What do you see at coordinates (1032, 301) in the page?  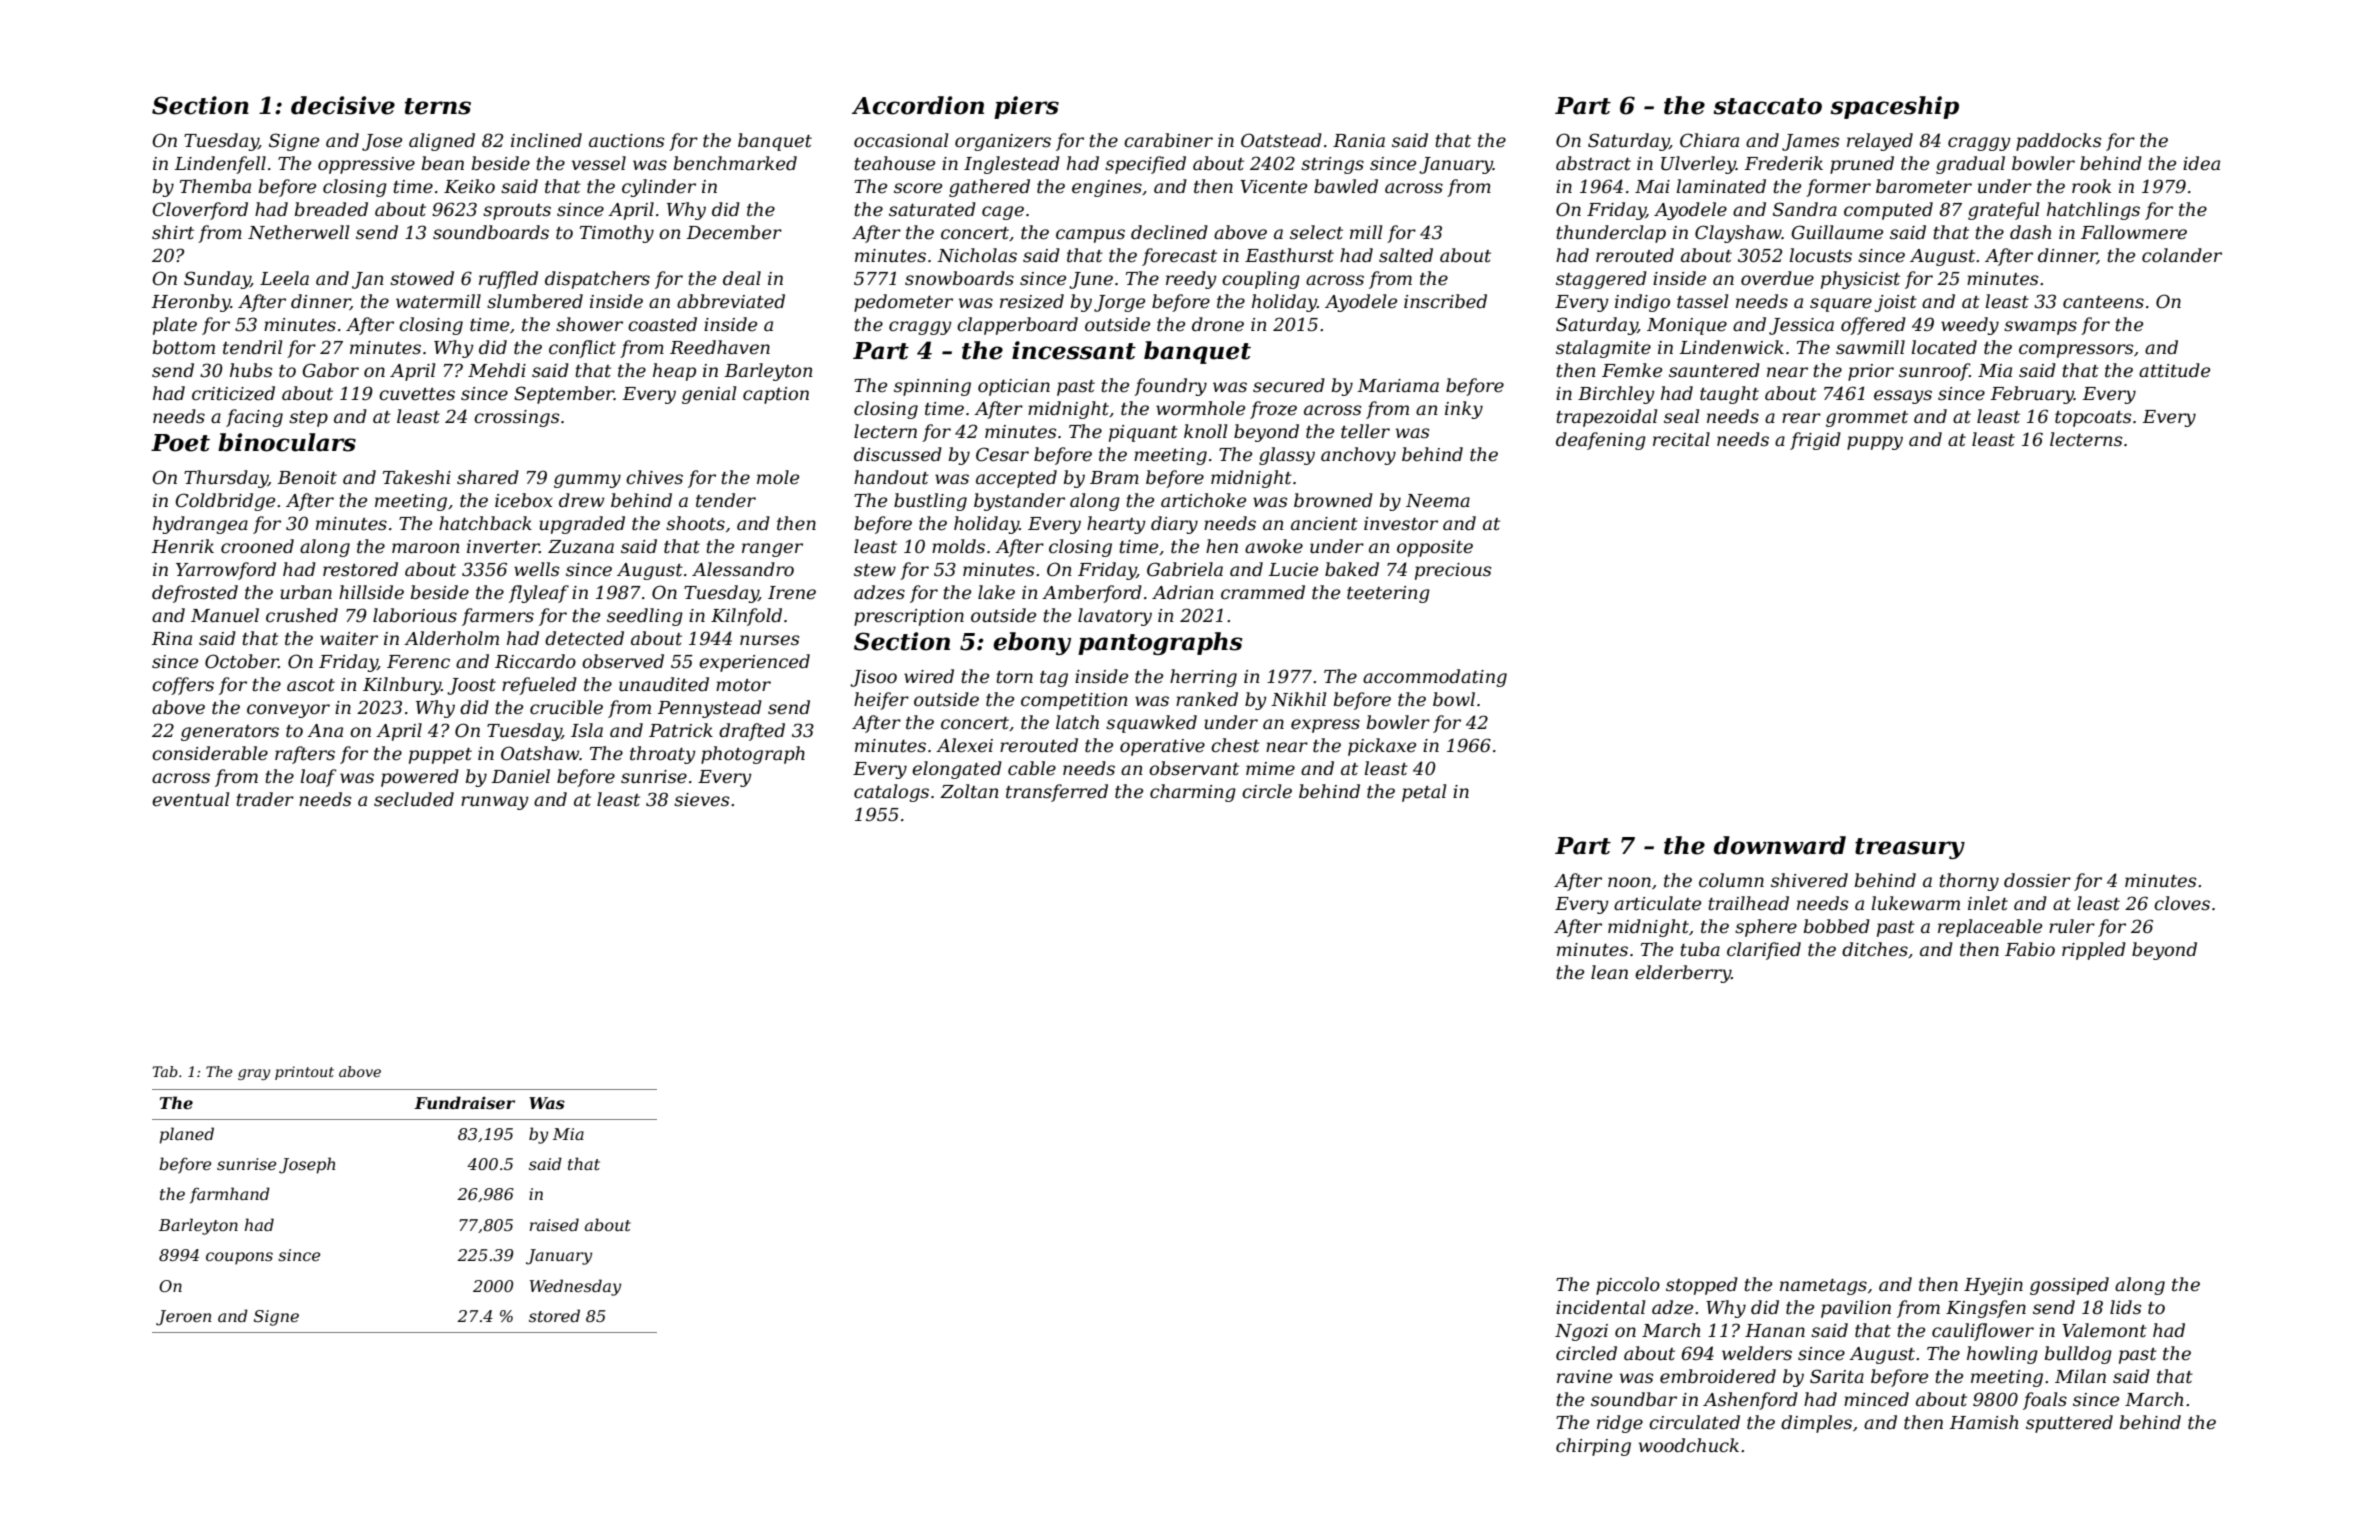 I see `resized` at bounding box center [1032, 301].
